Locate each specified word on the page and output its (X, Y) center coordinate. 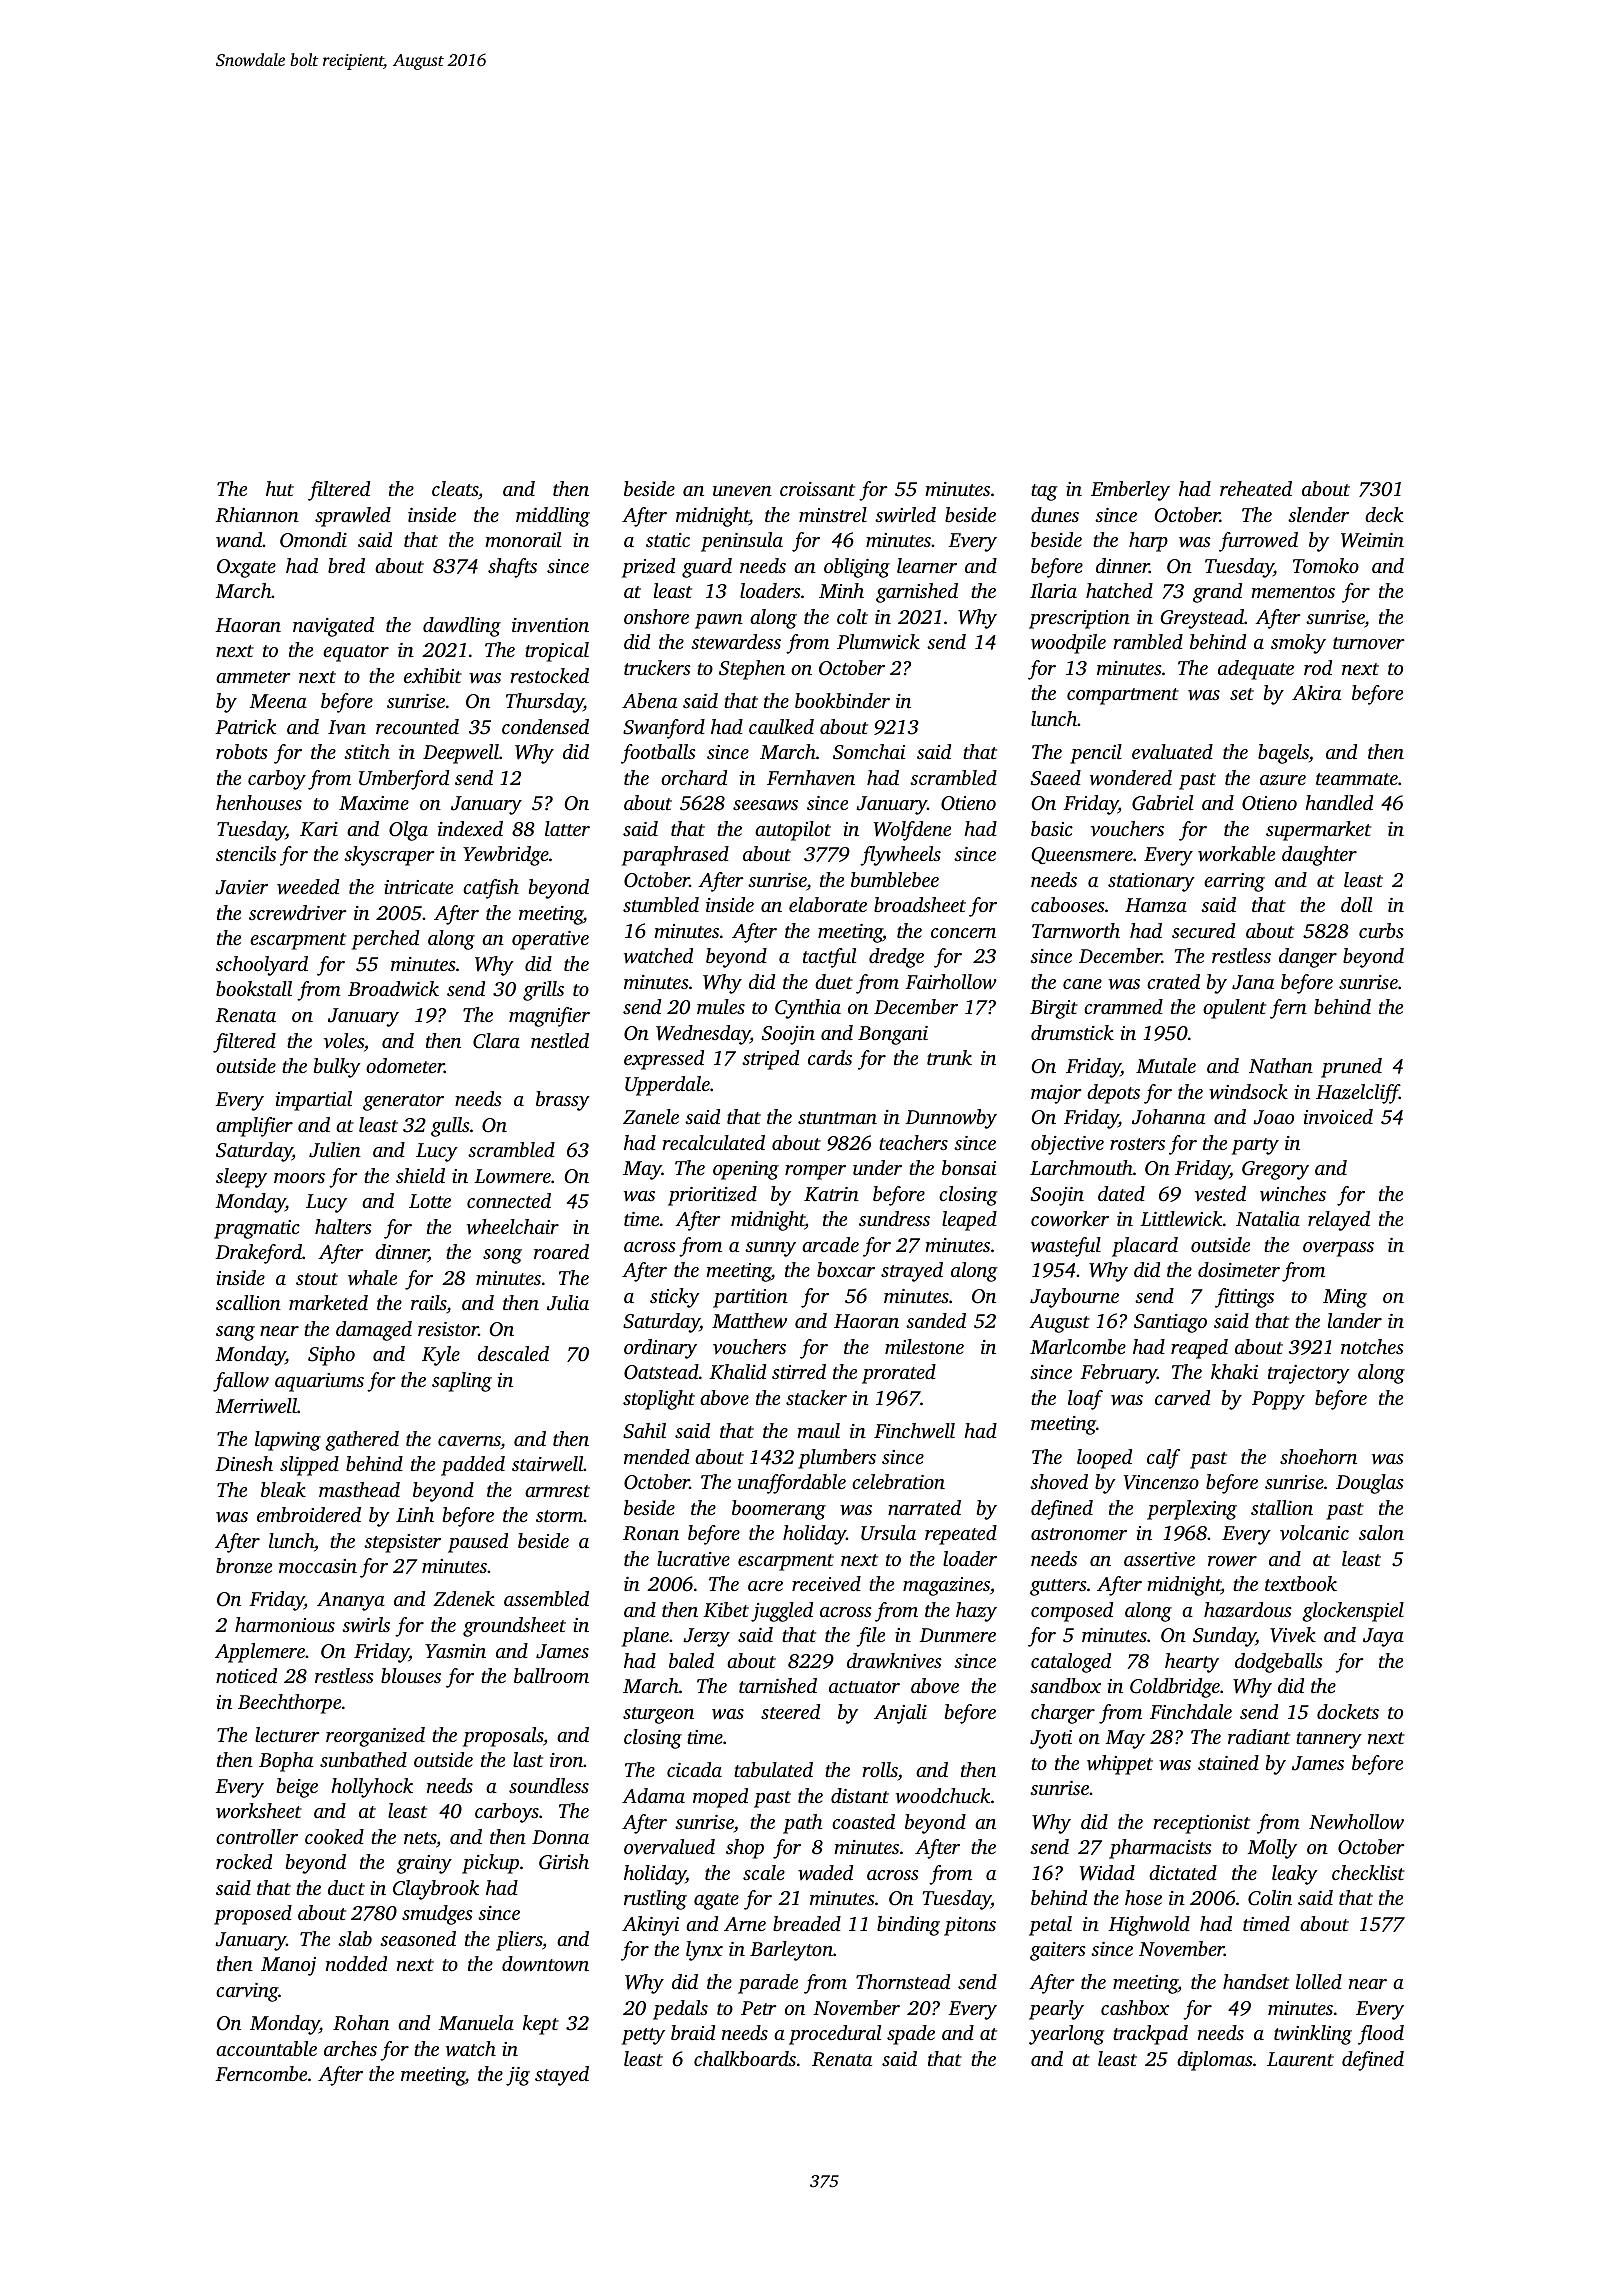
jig (518, 2076)
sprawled (353, 517)
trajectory (1309, 1374)
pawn (719, 621)
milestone (924, 1346)
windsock (1248, 1092)
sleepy (241, 1178)
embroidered (309, 1514)
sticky (675, 1298)
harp (1148, 542)
